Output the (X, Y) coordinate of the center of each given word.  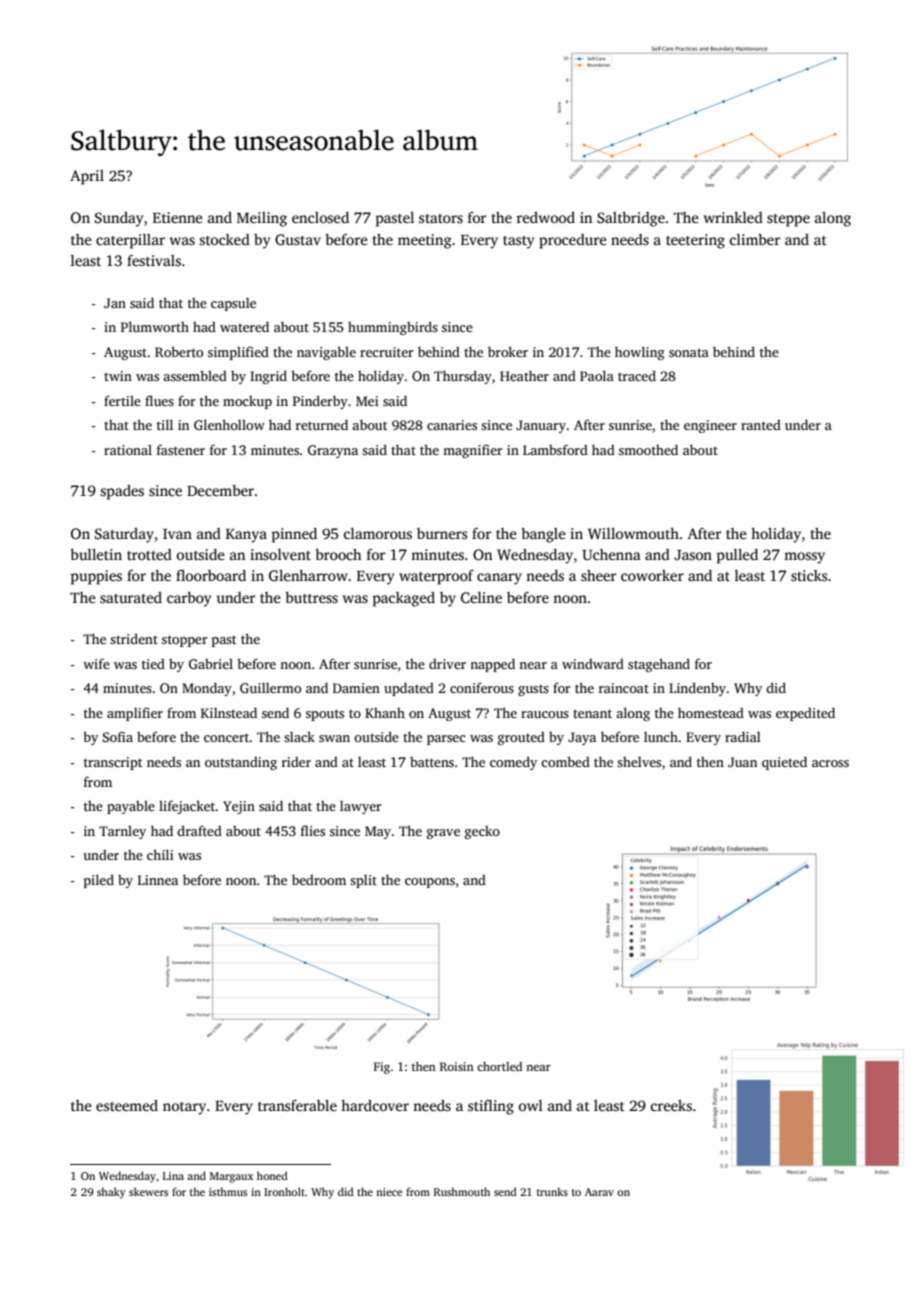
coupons (430, 883)
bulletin (96, 554)
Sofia (118, 736)
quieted (784, 763)
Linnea (158, 880)
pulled (737, 556)
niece (389, 1192)
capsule (233, 304)
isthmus (228, 1191)
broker (508, 351)
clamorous (378, 533)
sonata (689, 352)
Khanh (385, 713)
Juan (742, 762)
